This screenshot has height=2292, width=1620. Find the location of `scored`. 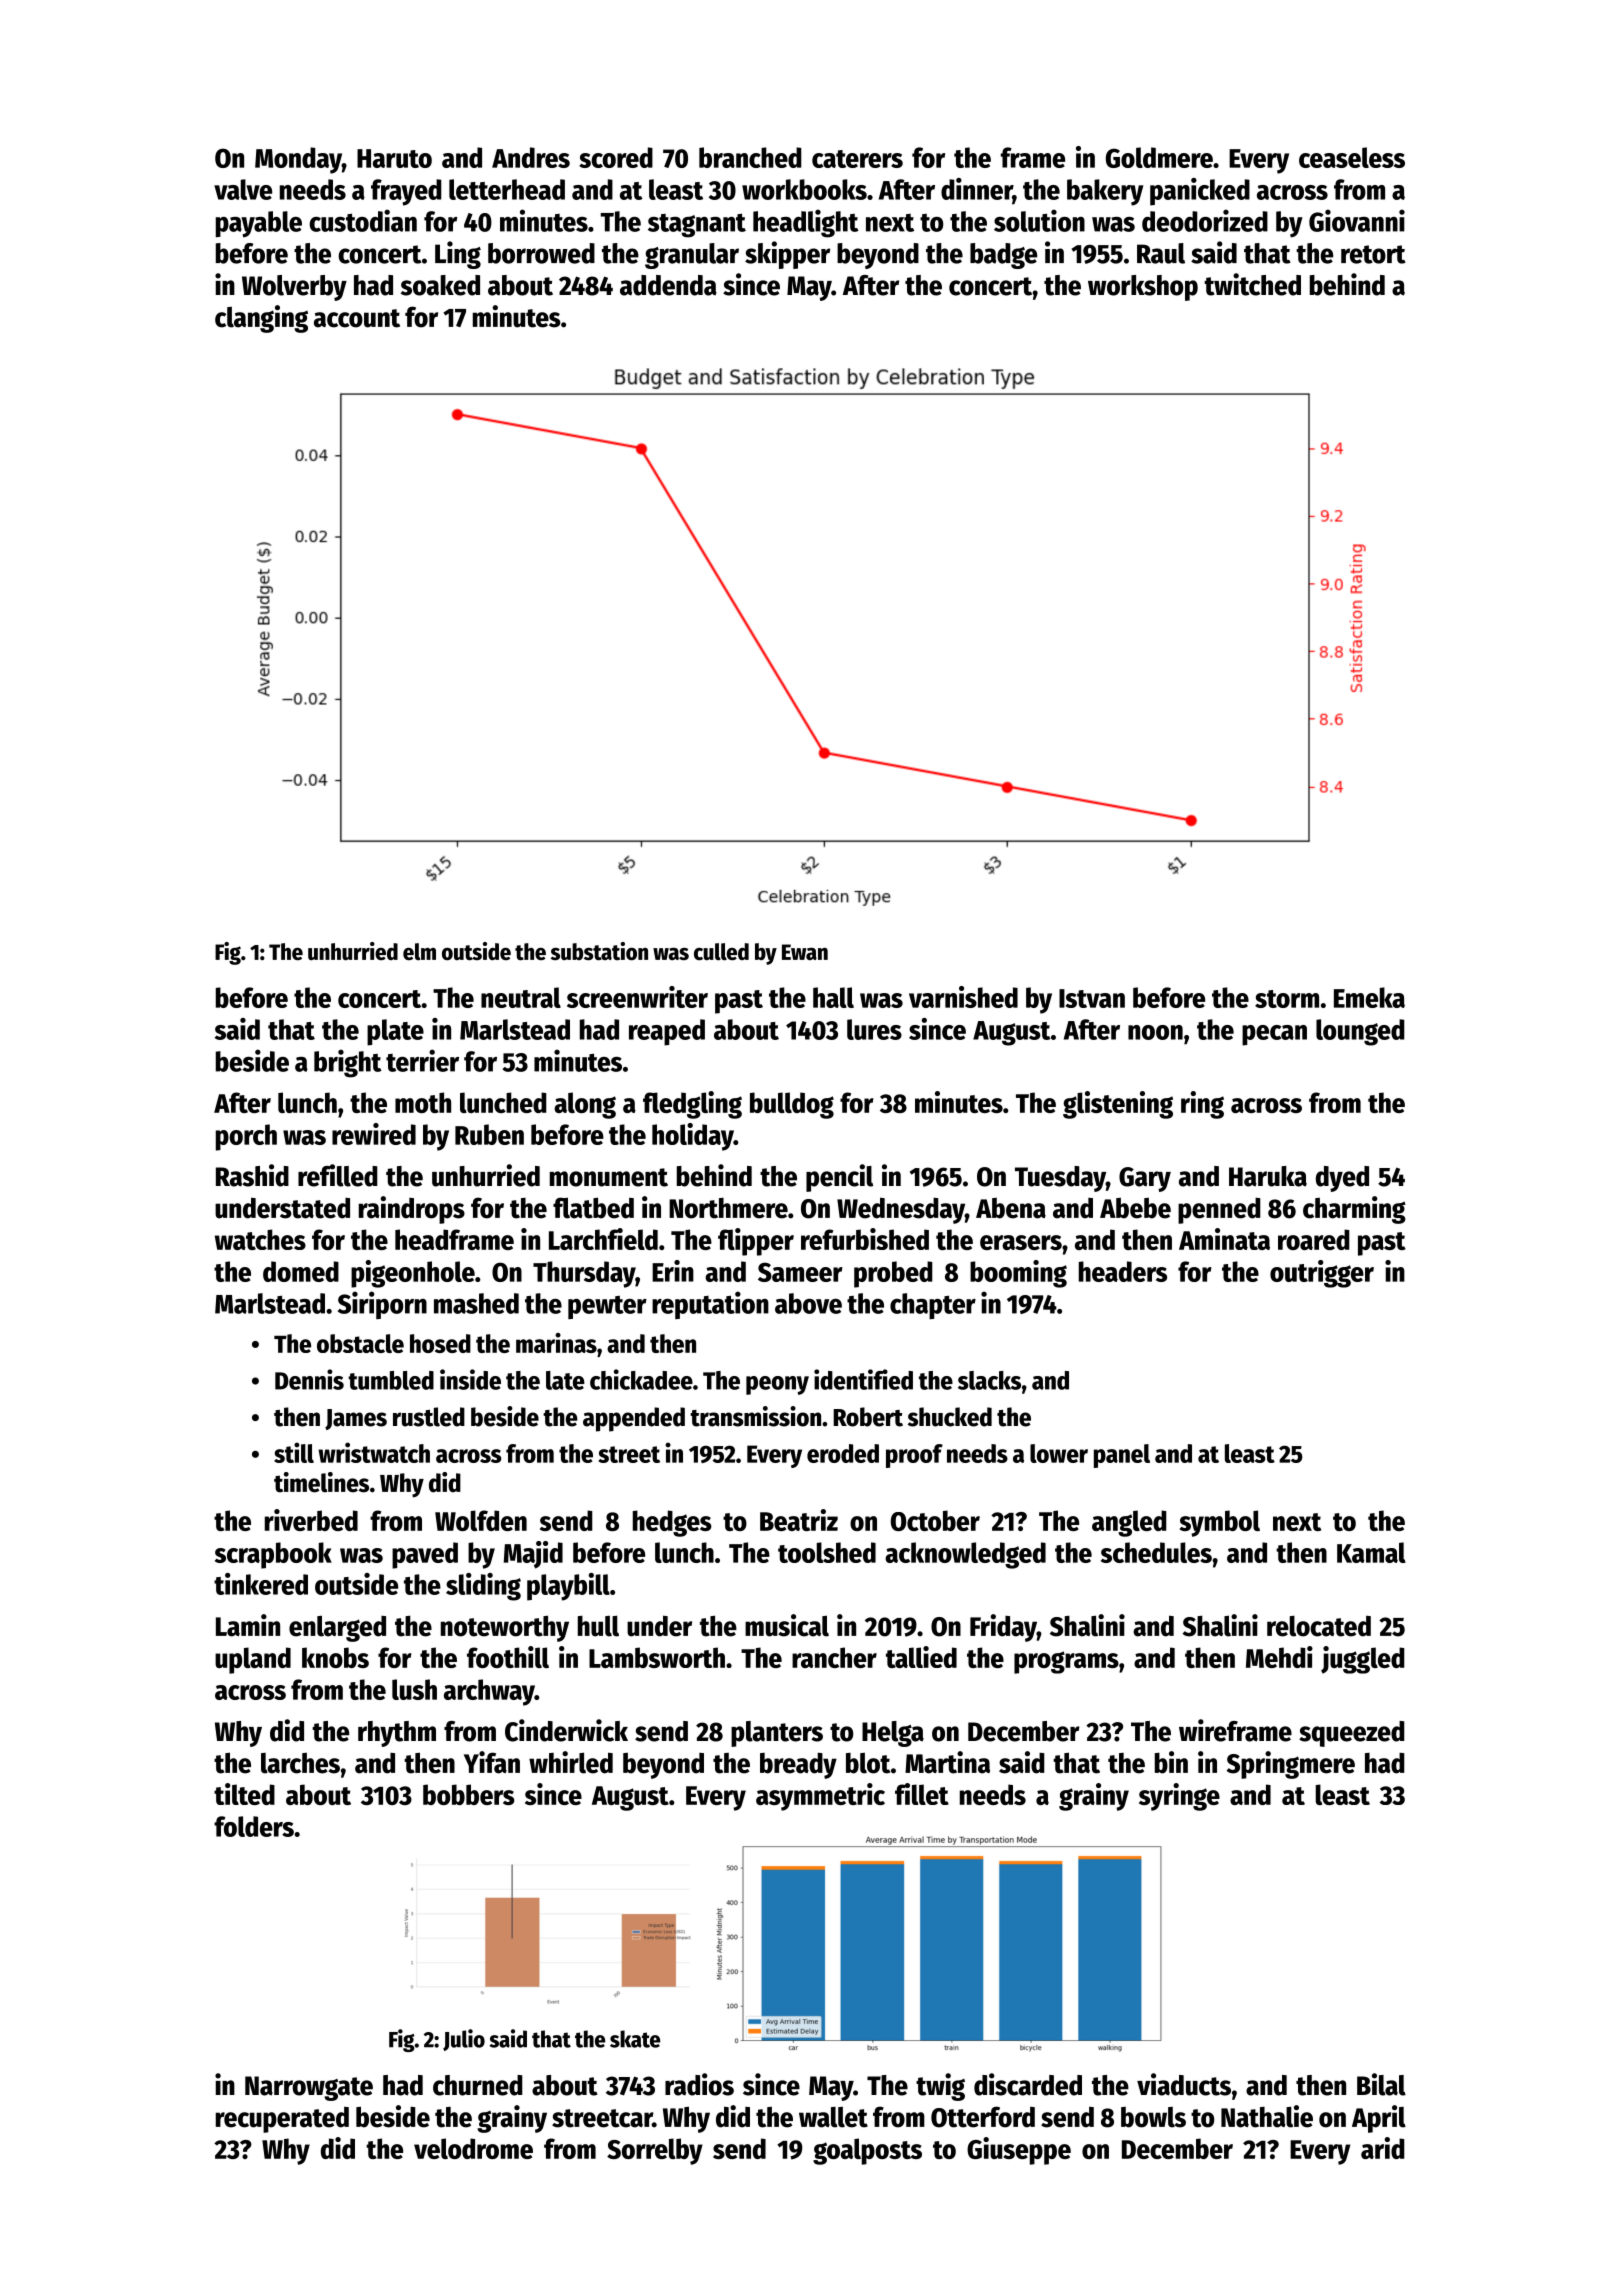

scored is located at coordinates (616, 157).
